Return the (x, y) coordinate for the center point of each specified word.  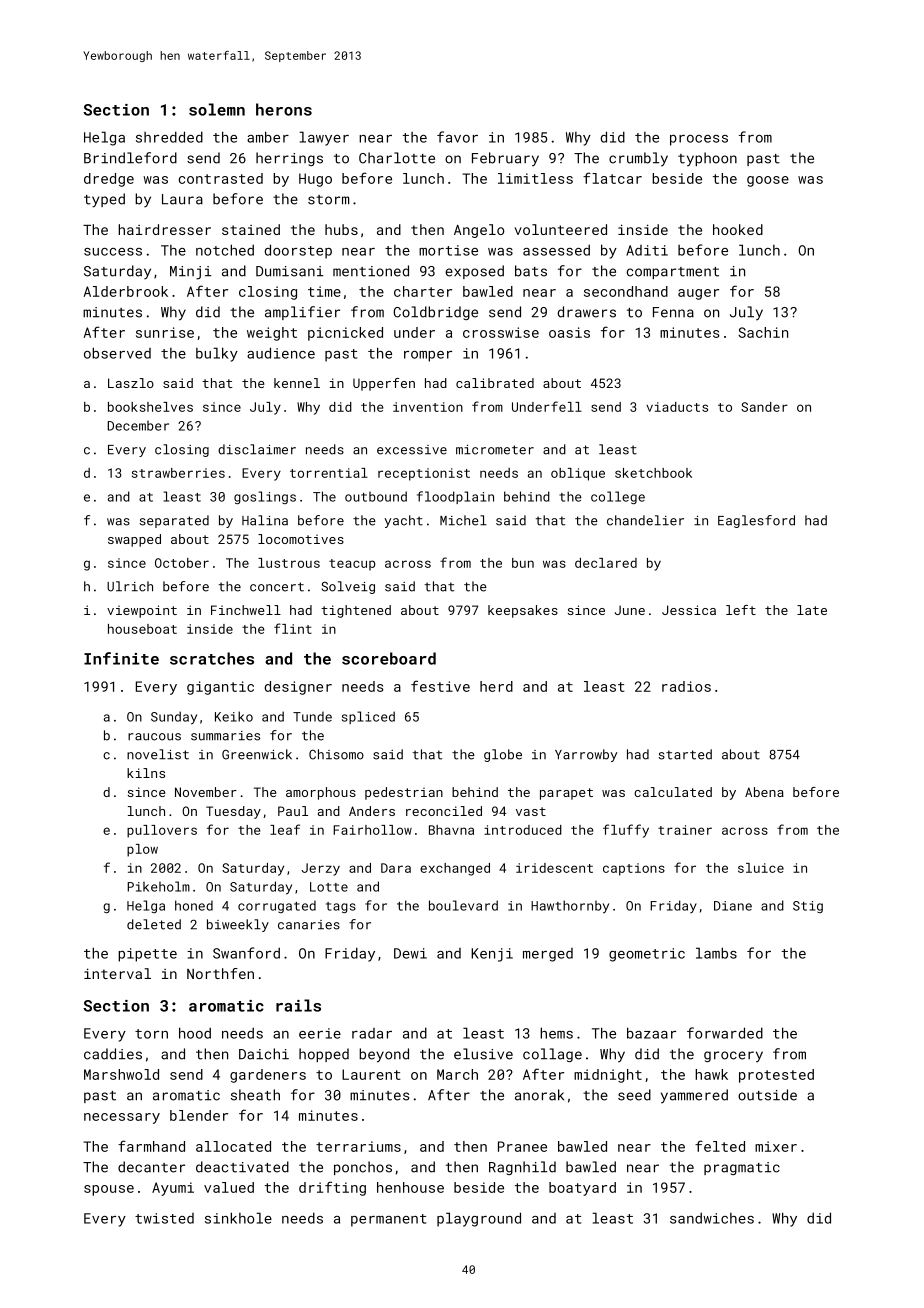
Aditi (647, 250)
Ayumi (173, 1189)
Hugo (315, 180)
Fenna (673, 312)
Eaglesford (756, 521)
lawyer (324, 138)
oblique (578, 474)
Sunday (174, 718)
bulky (217, 354)
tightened (356, 611)
